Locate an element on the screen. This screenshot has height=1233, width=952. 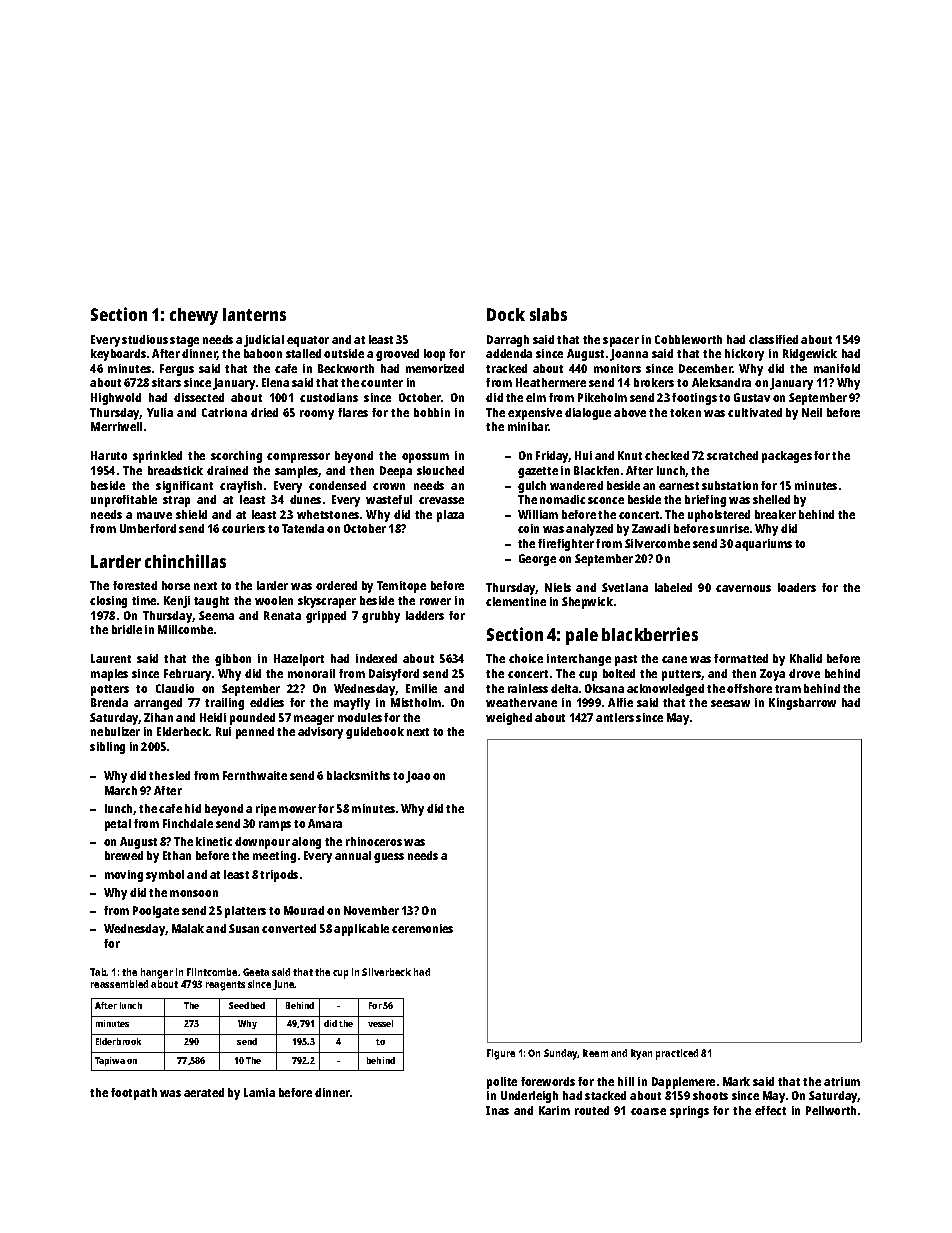
maples is located at coordinates (109, 675).
